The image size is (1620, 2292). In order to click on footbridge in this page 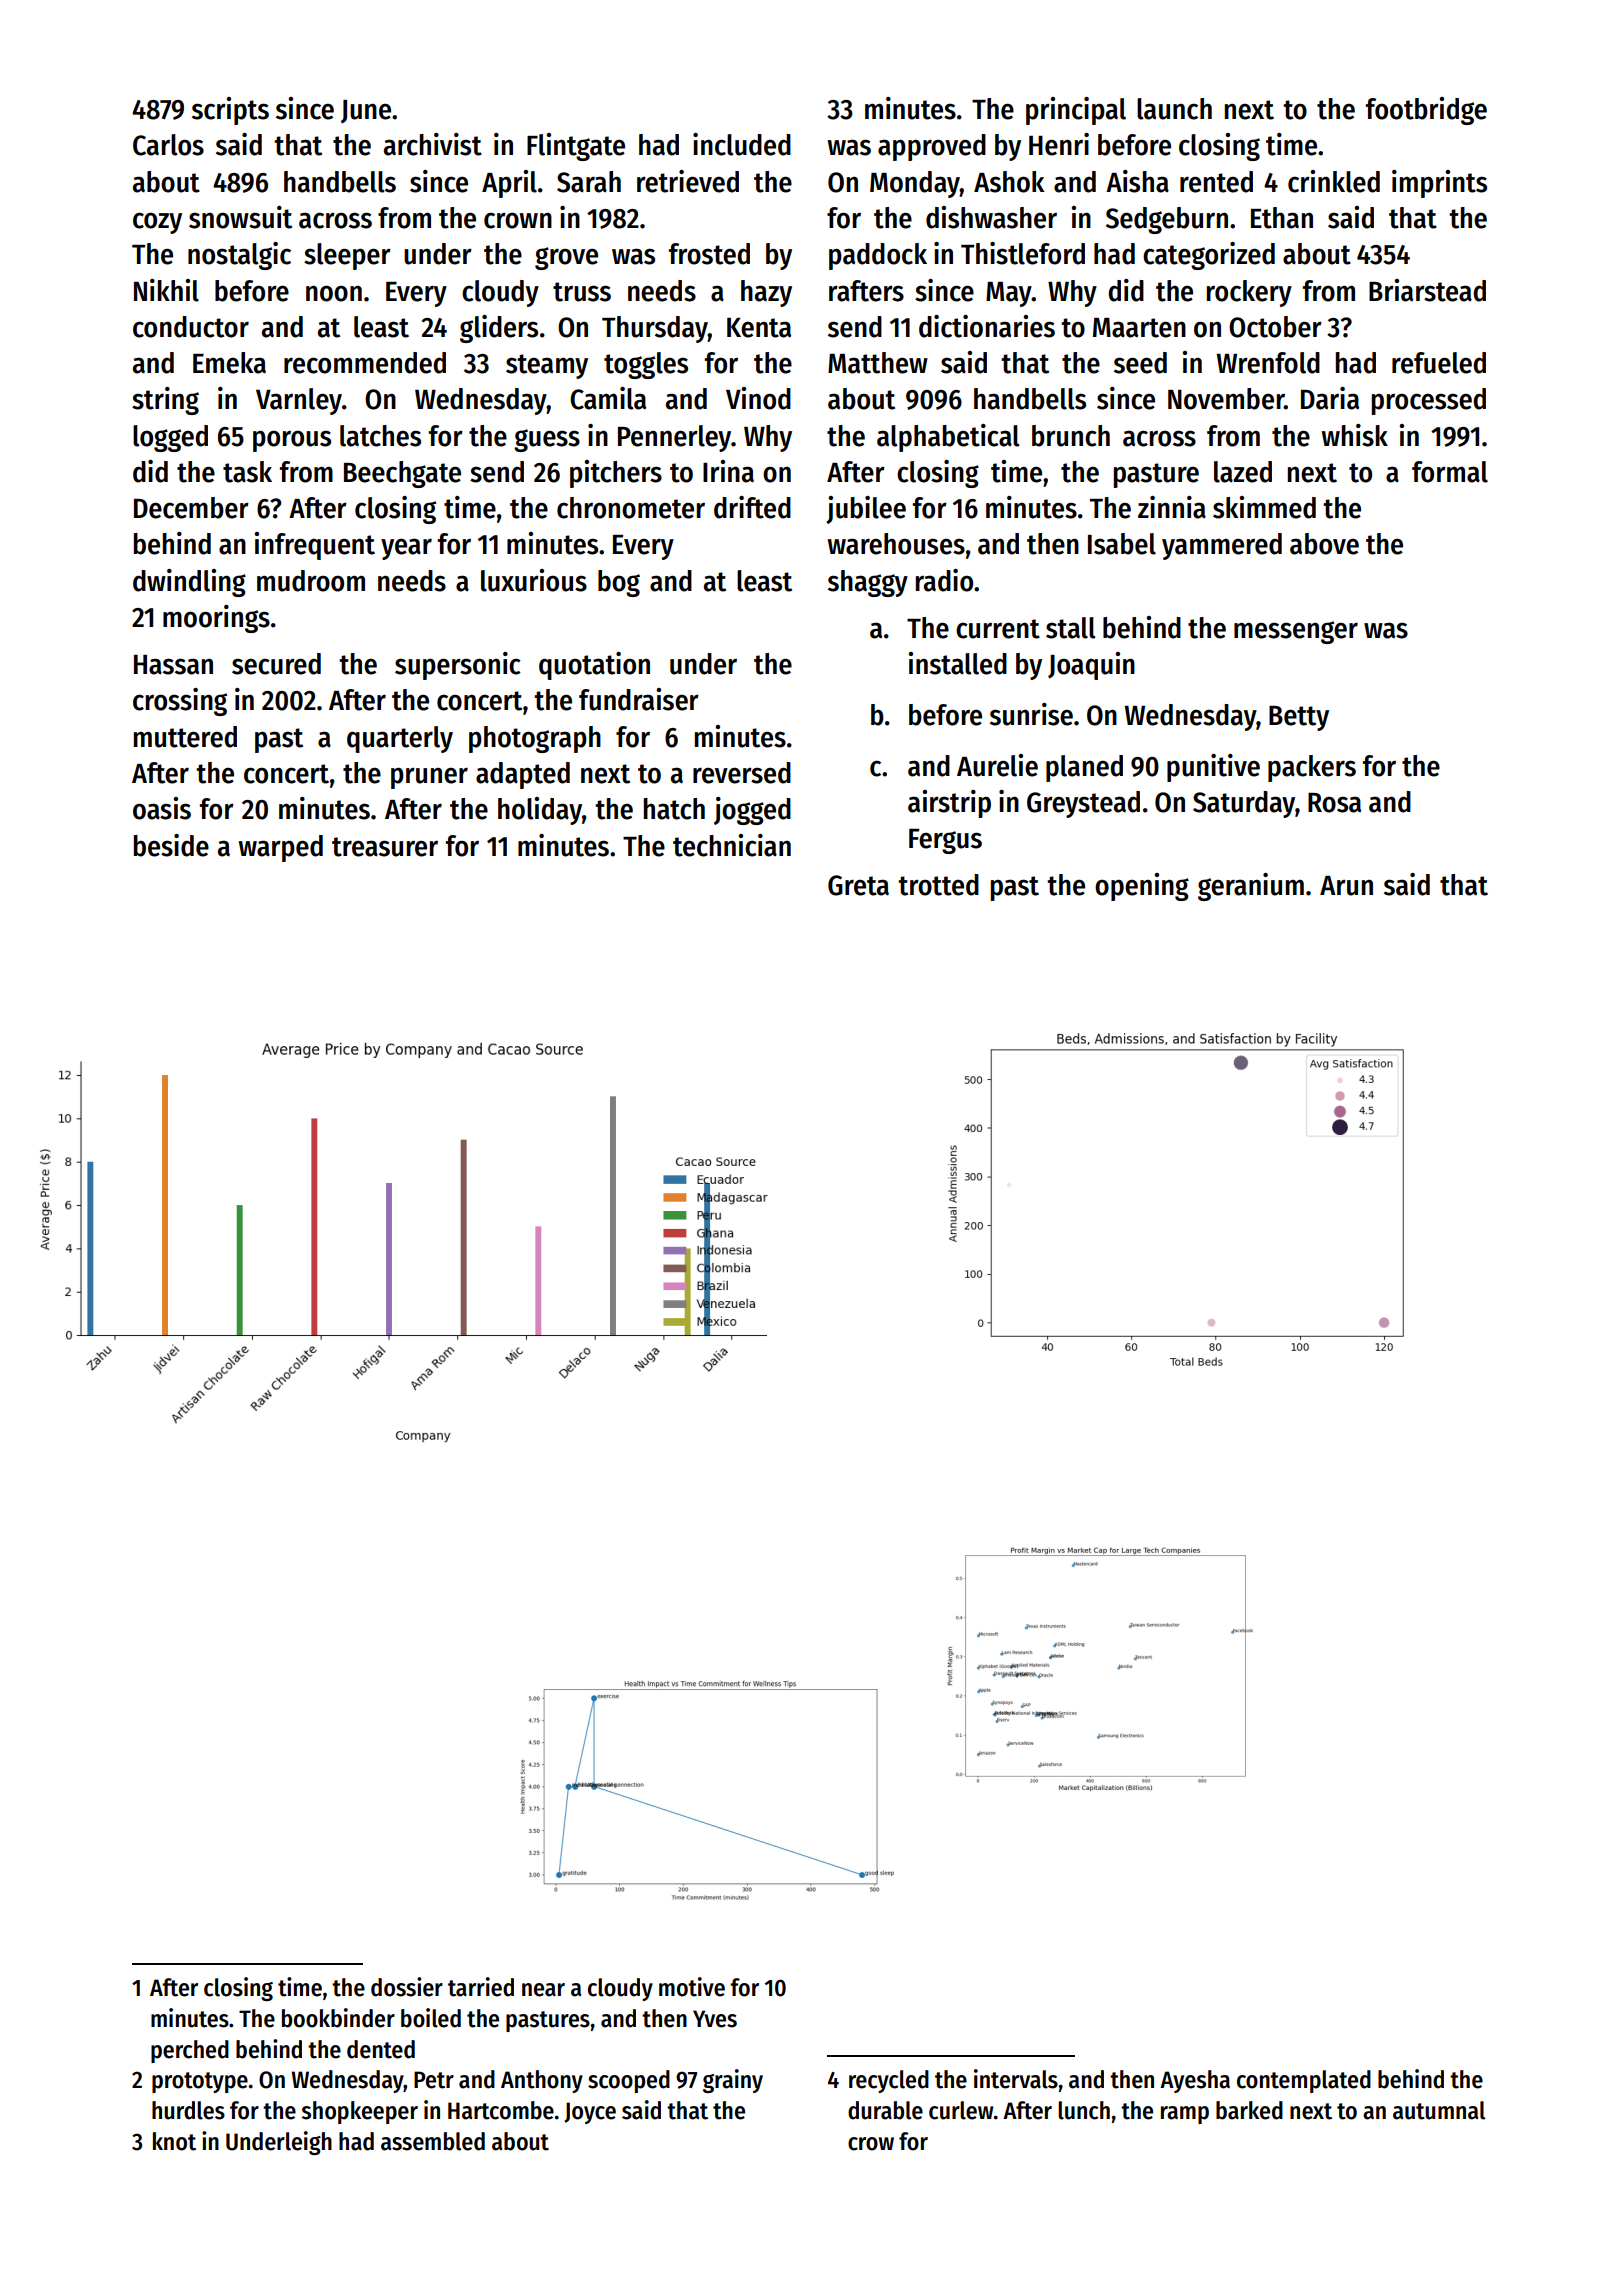, I will do `click(1426, 111)`.
